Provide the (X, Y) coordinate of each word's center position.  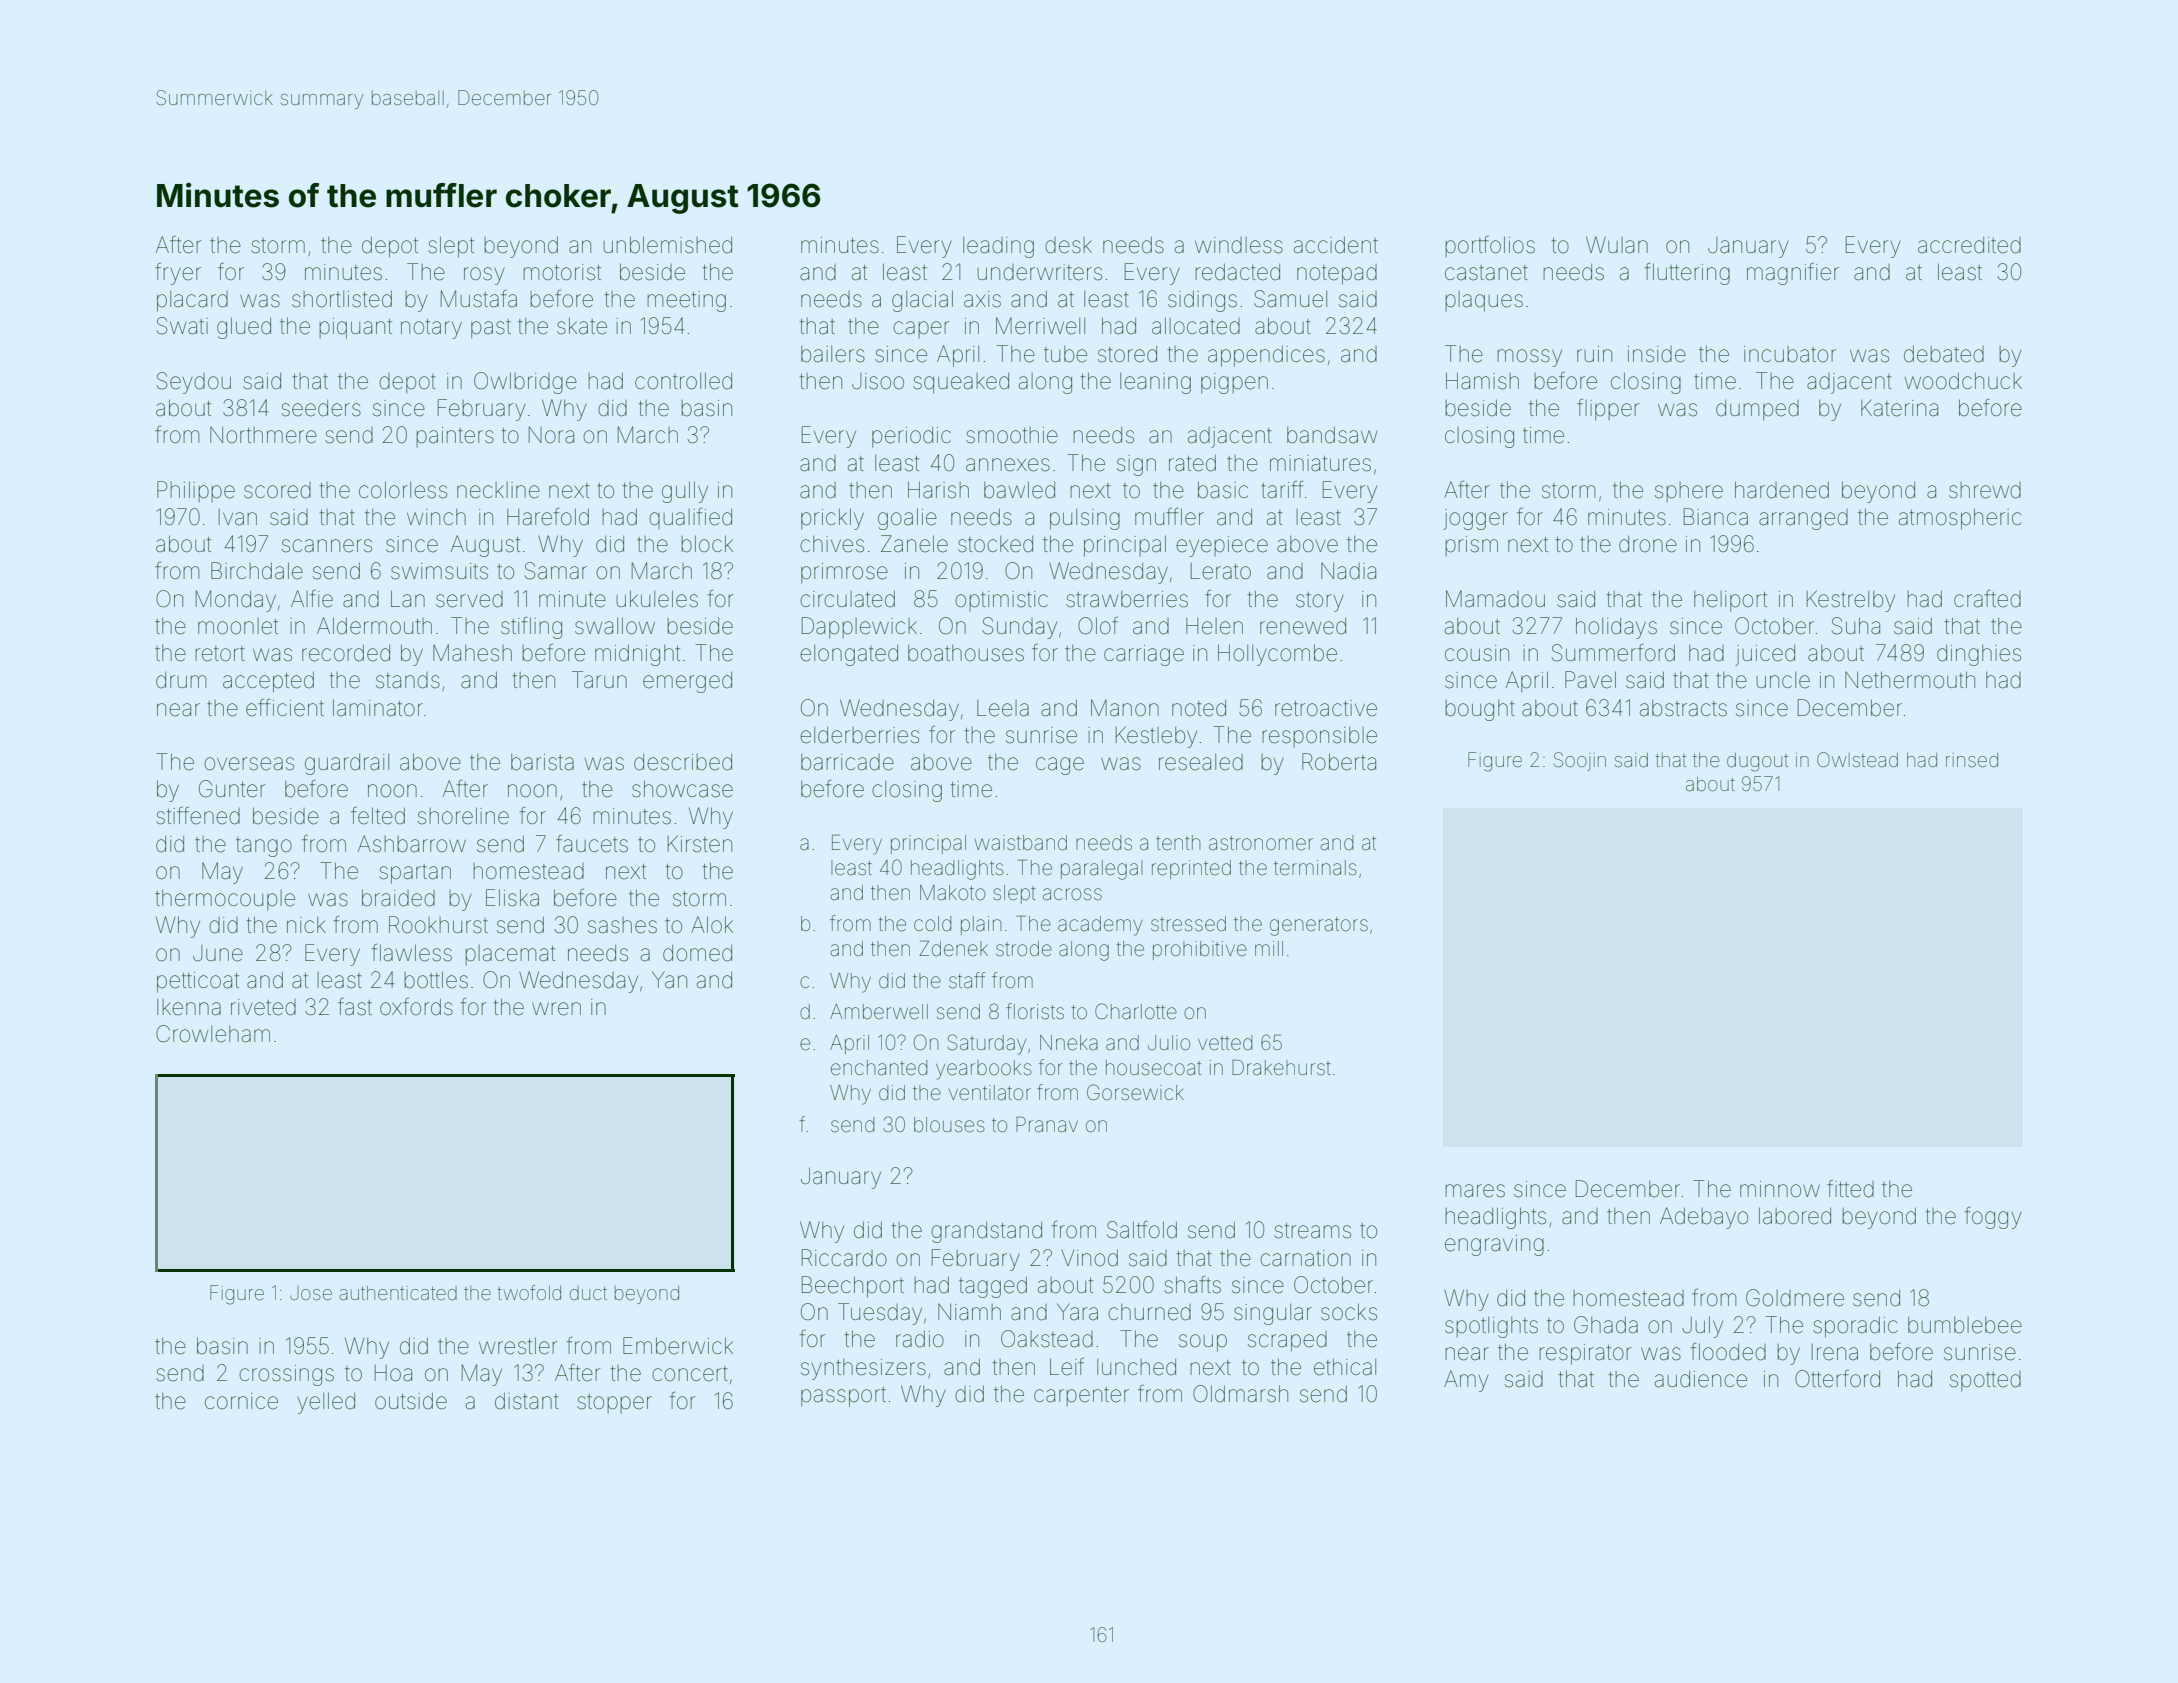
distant (527, 1401)
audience (1701, 1379)
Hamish (1482, 381)
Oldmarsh (1240, 1394)
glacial (922, 301)
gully (685, 492)
